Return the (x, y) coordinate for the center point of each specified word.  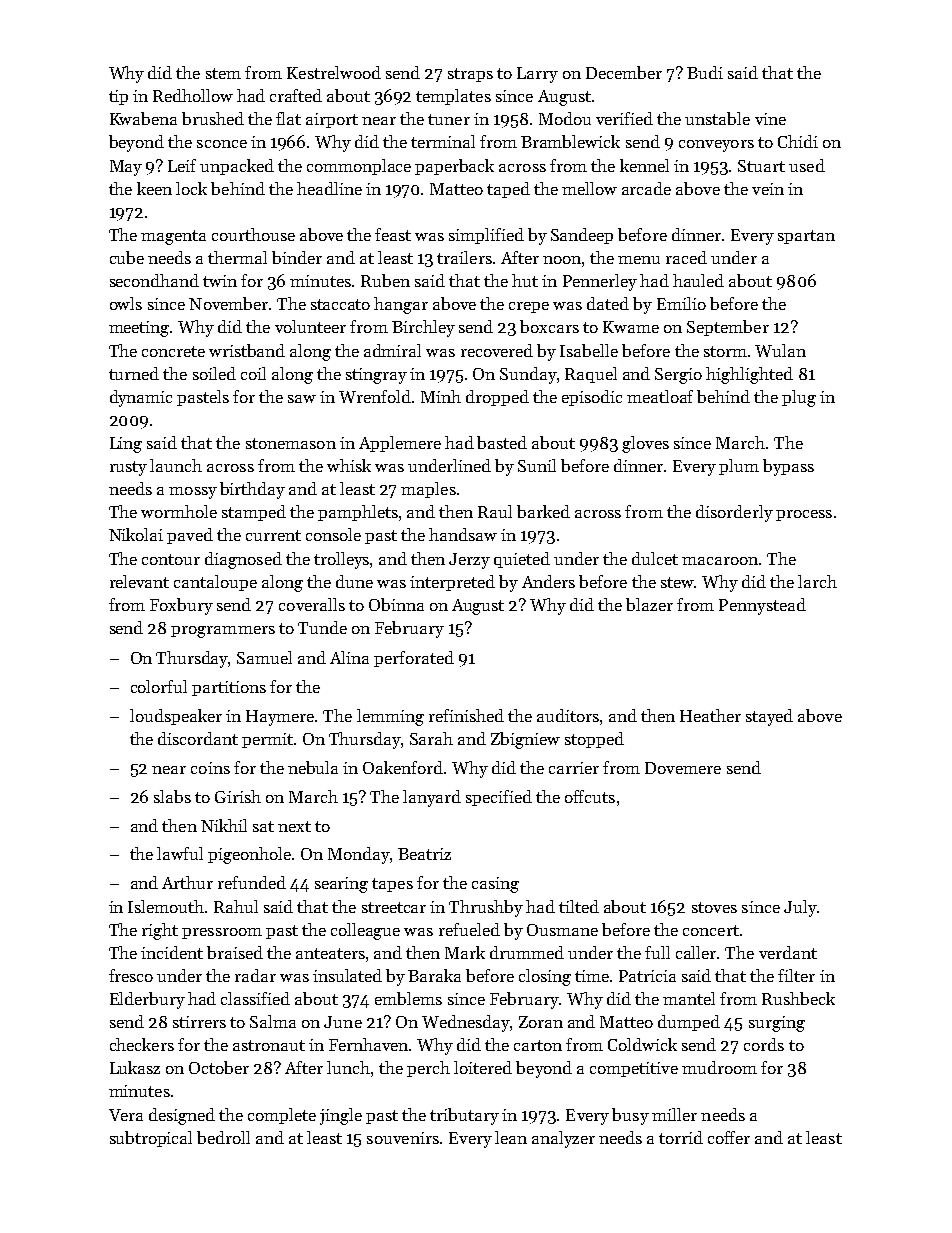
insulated (347, 975)
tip (118, 97)
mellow (589, 188)
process (804, 515)
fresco (131, 975)
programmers (223, 632)
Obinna (396, 604)
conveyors (716, 146)
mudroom (719, 1067)
